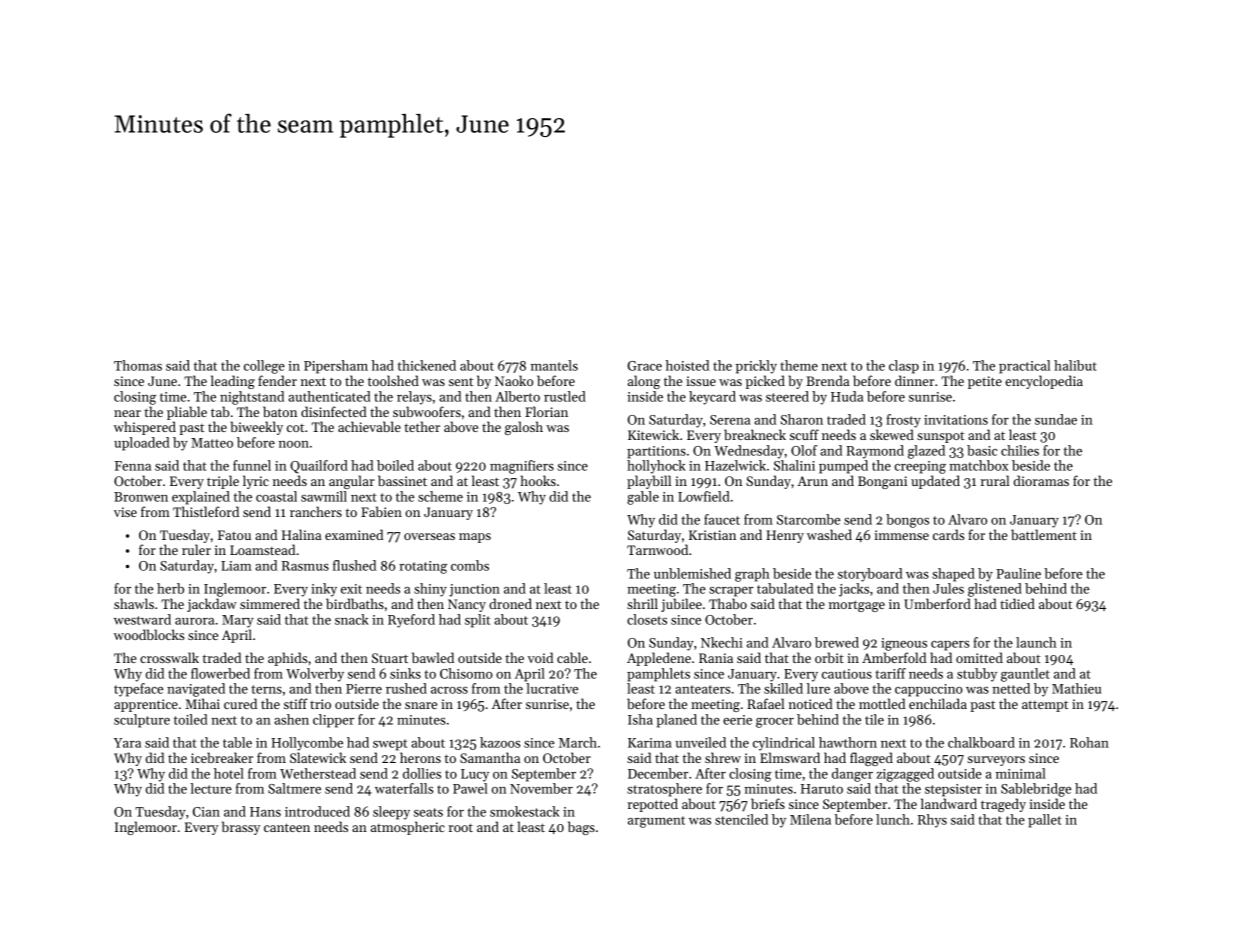  I want to click on Stuart, so click(390, 658).
